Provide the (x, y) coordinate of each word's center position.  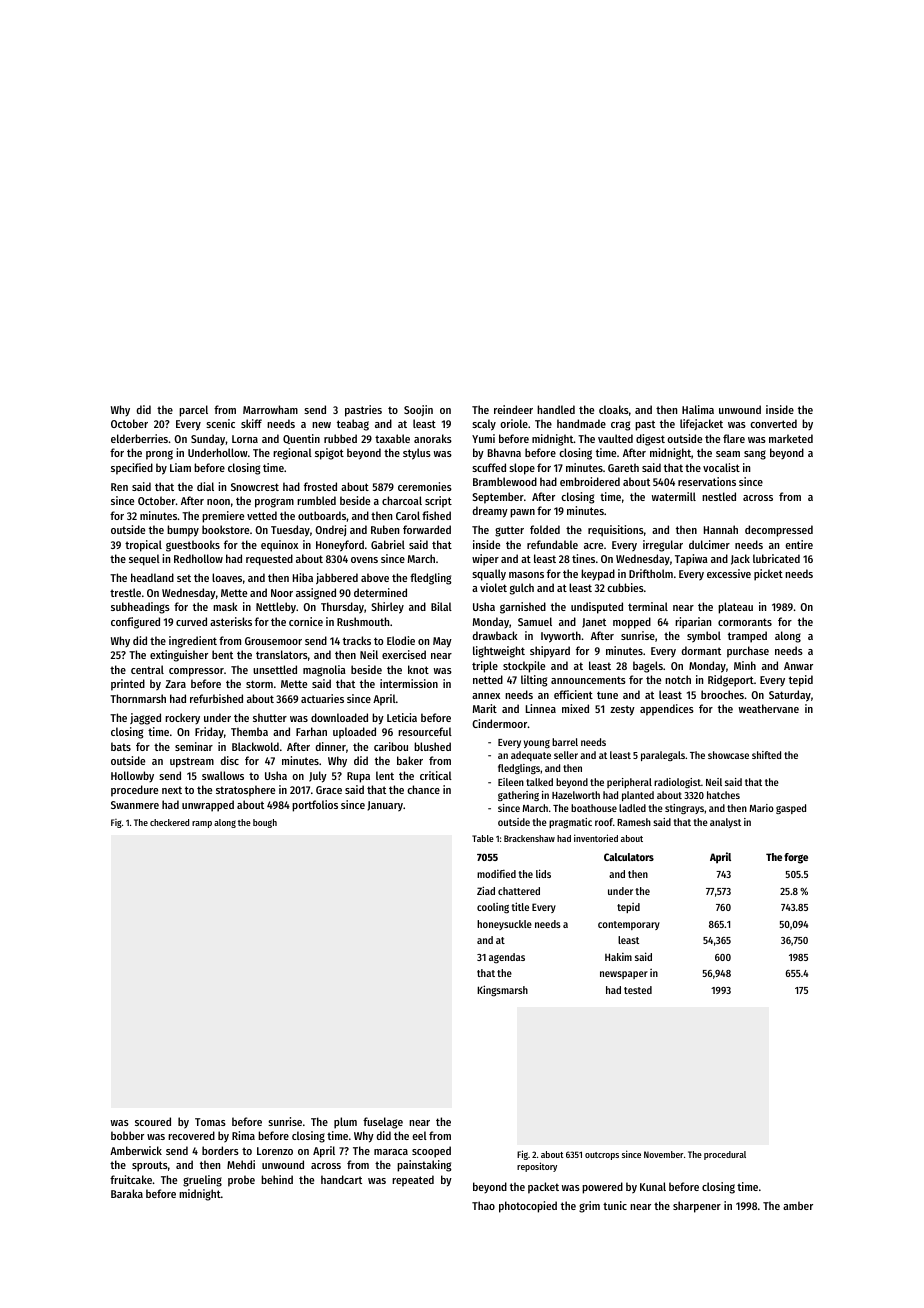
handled (556, 409)
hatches (723, 795)
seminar (194, 746)
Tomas (210, 1122)
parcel (193, 411)
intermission (409, 683)
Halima (698, 409)
